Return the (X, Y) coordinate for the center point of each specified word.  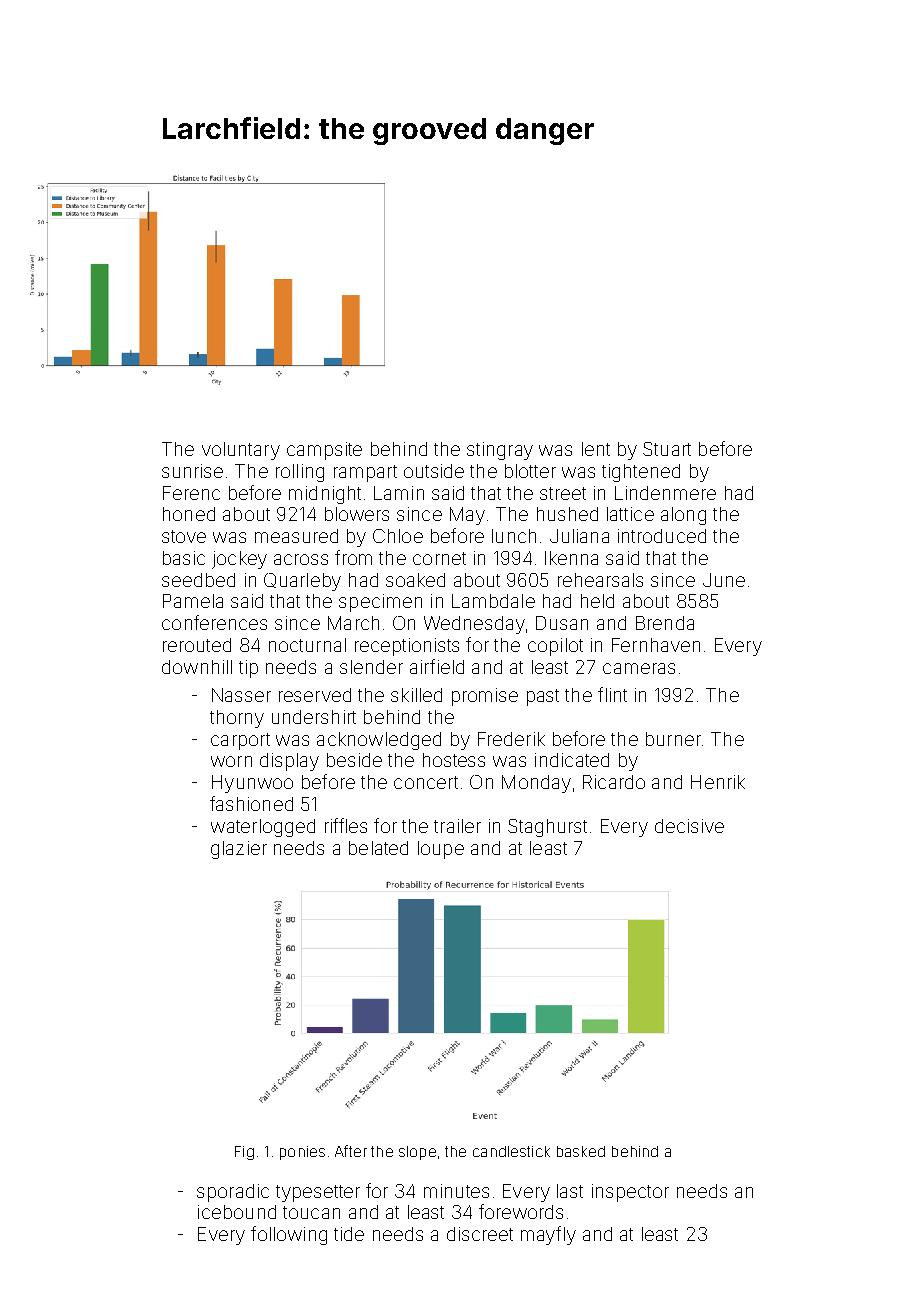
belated (378, 848)
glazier (239, 850)
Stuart (667, 449)
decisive (689, 826)
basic (184, 558)
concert (426, 782)
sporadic (233, 1193)
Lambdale (493, 601)
